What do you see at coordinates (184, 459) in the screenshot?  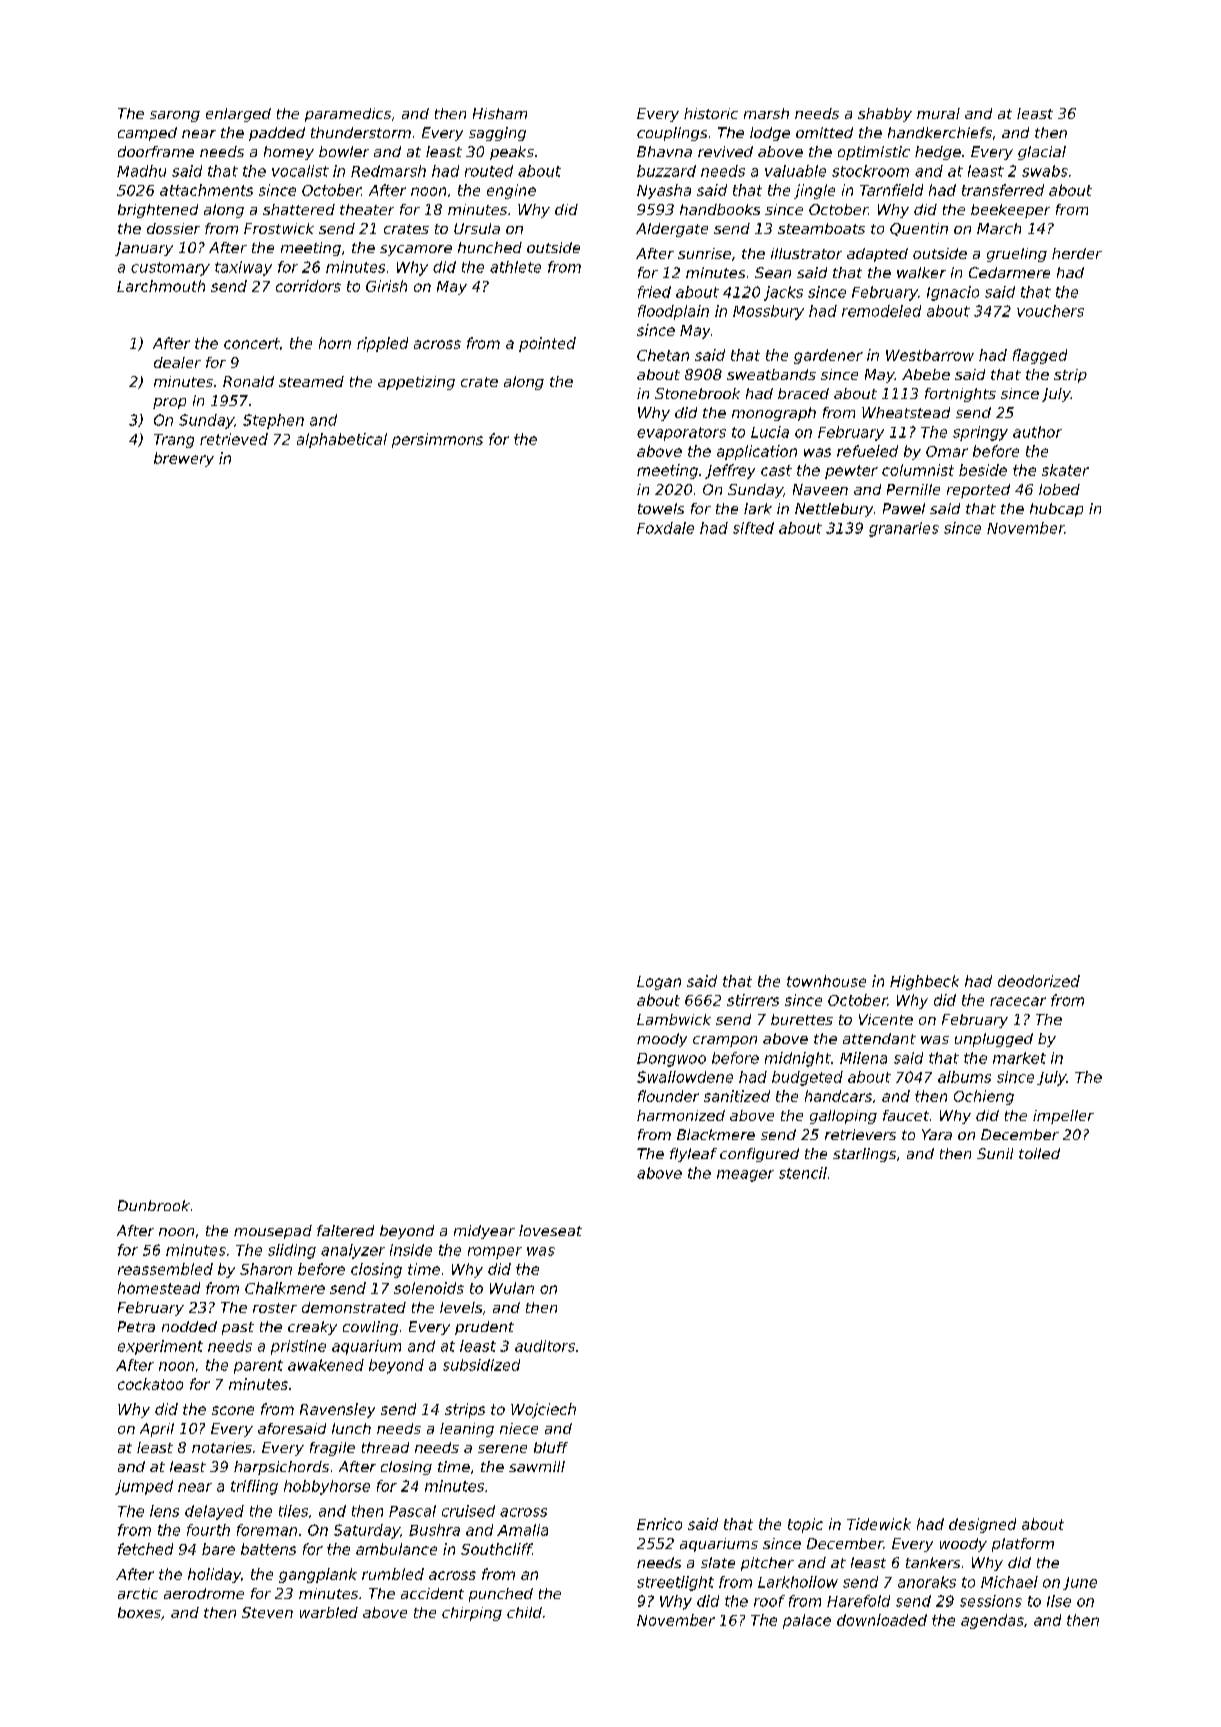 I see `brewery` at bounding box center [184, 459].
